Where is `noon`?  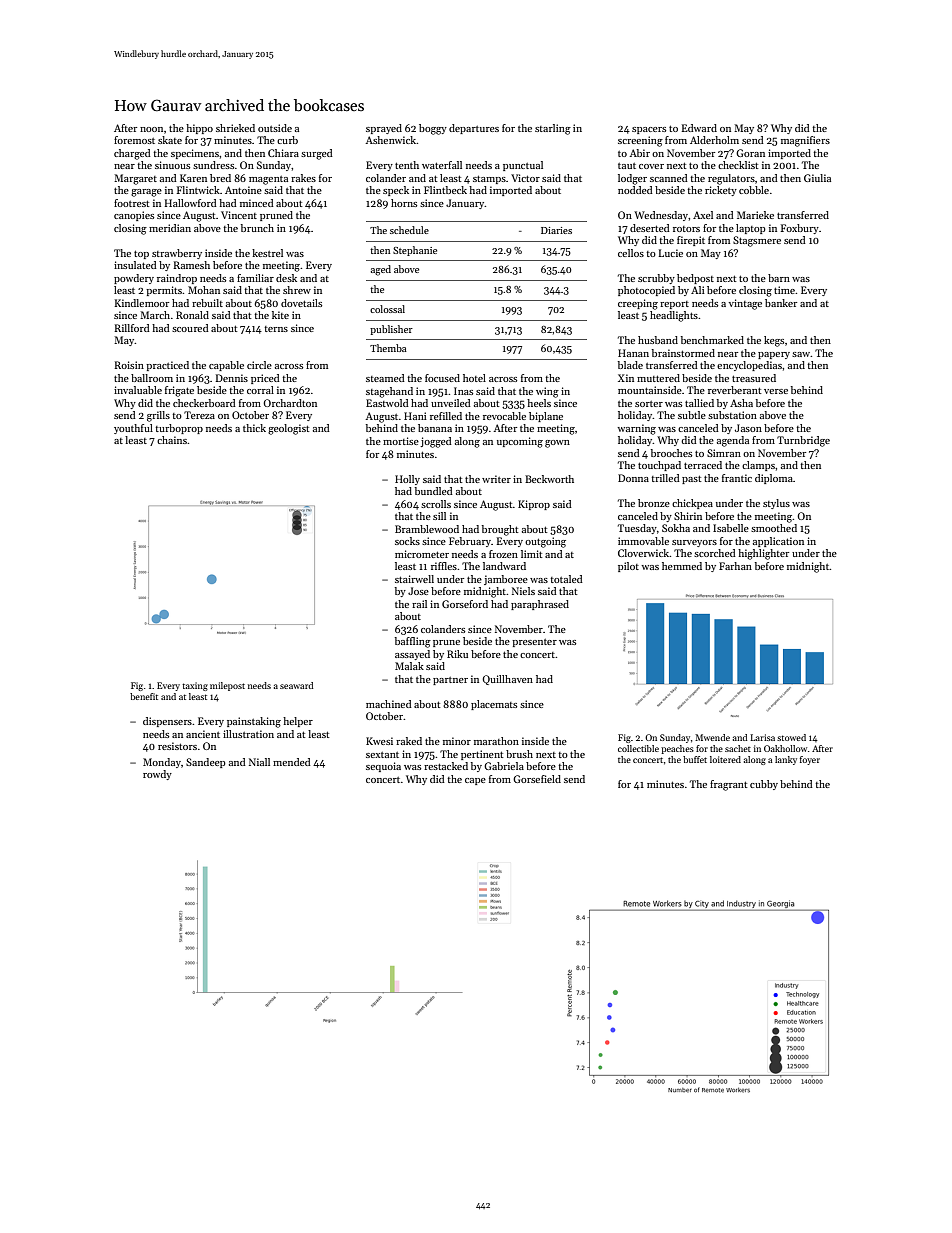 noon is located at coordinates (151, 129).
